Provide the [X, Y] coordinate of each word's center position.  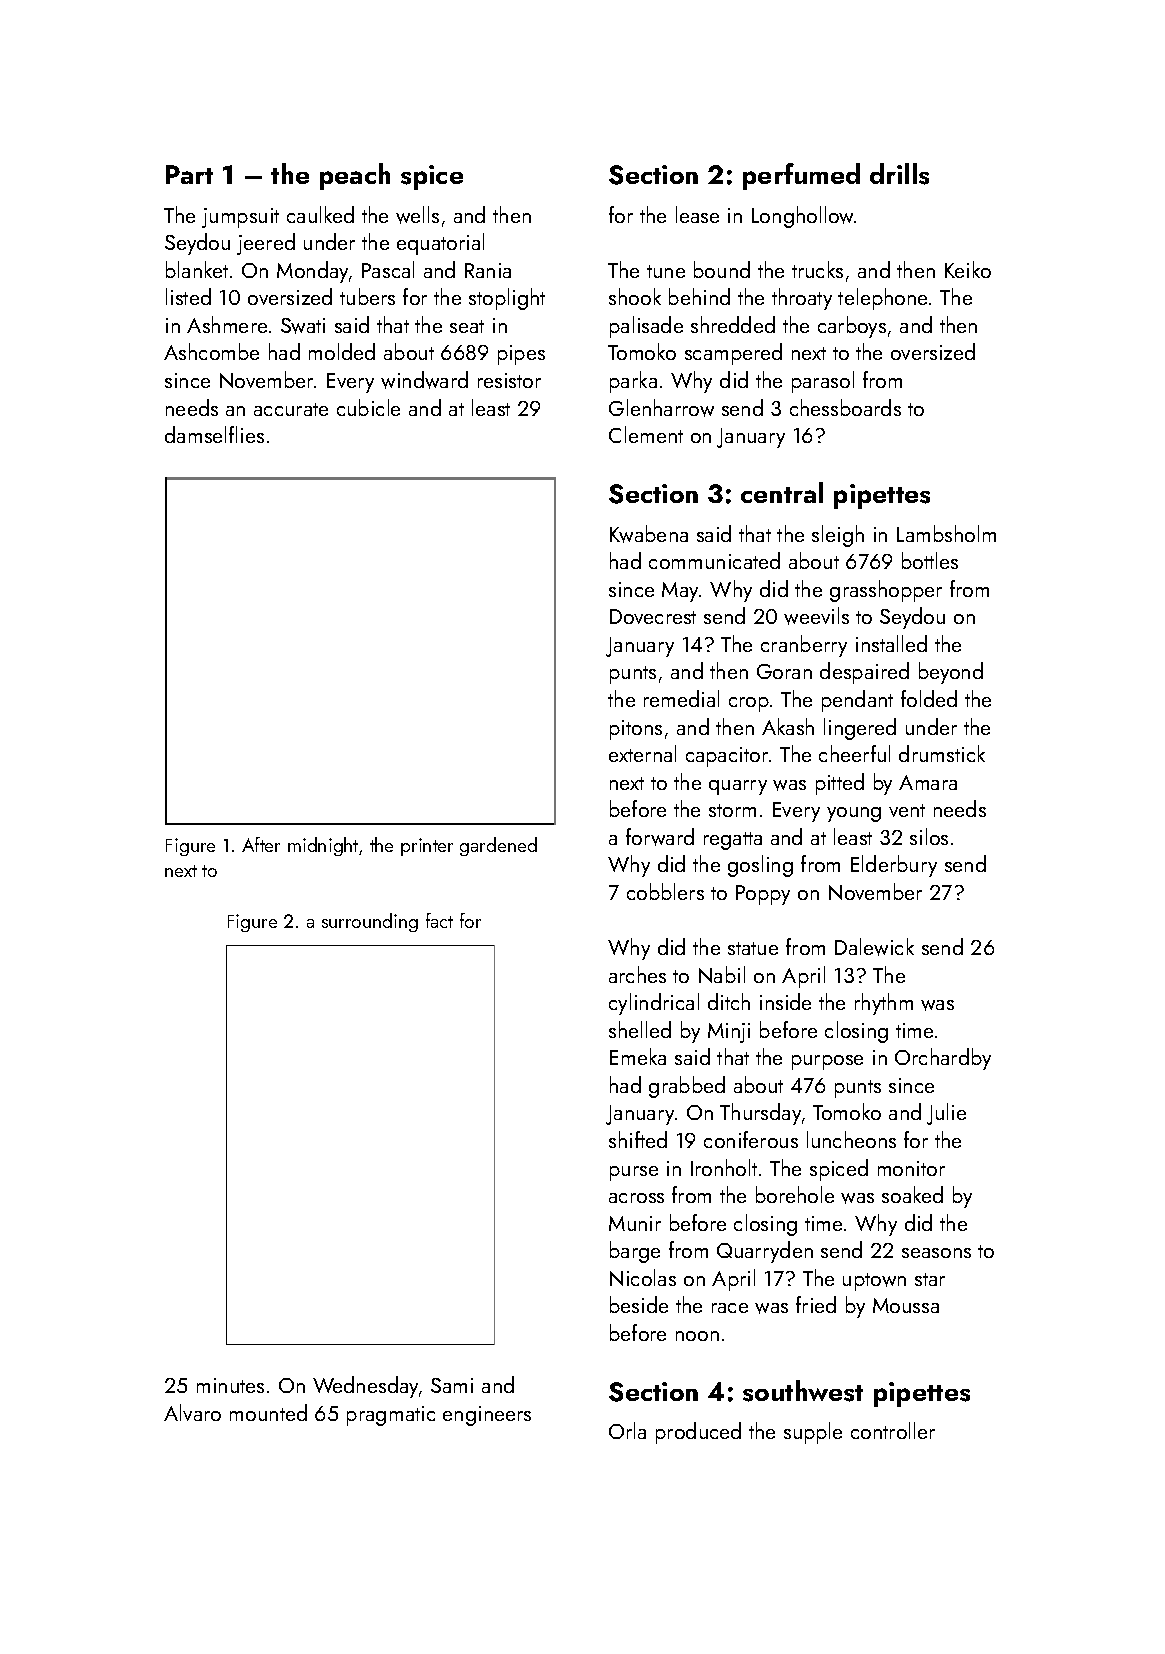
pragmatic [391, 1416]
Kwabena [649, 534]
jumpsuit [240, 218]
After [261, 844]
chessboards [845, 407]
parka [633, 382]
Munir [635, 1223]
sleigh [838, 536]
